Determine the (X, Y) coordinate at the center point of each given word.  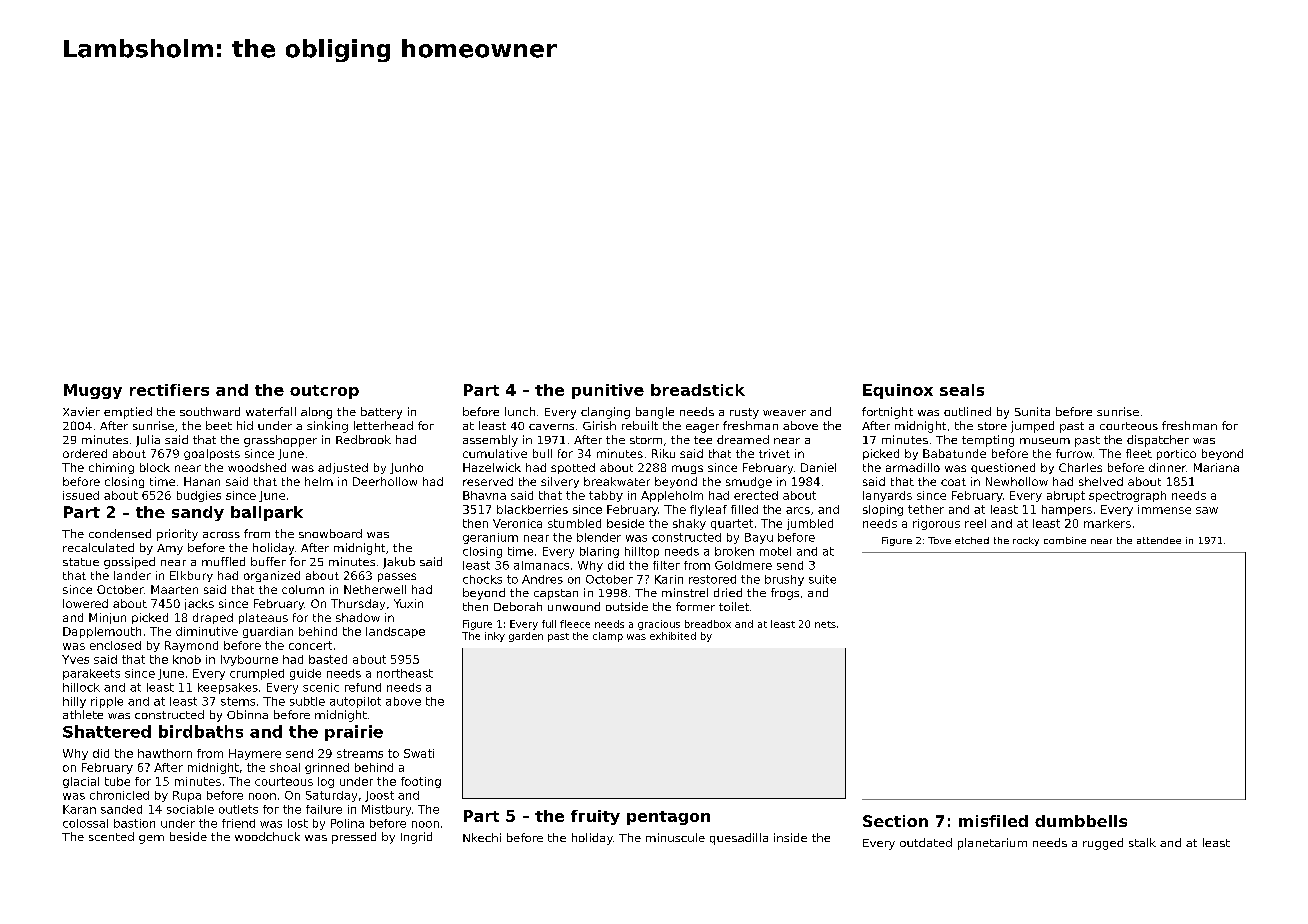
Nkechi (482, 837)
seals (962, 390)
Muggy (93, 391)
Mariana (1216, 467)
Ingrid (416, 838)
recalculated (98, 547)
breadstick (698, 390)
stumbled (574, 523)
